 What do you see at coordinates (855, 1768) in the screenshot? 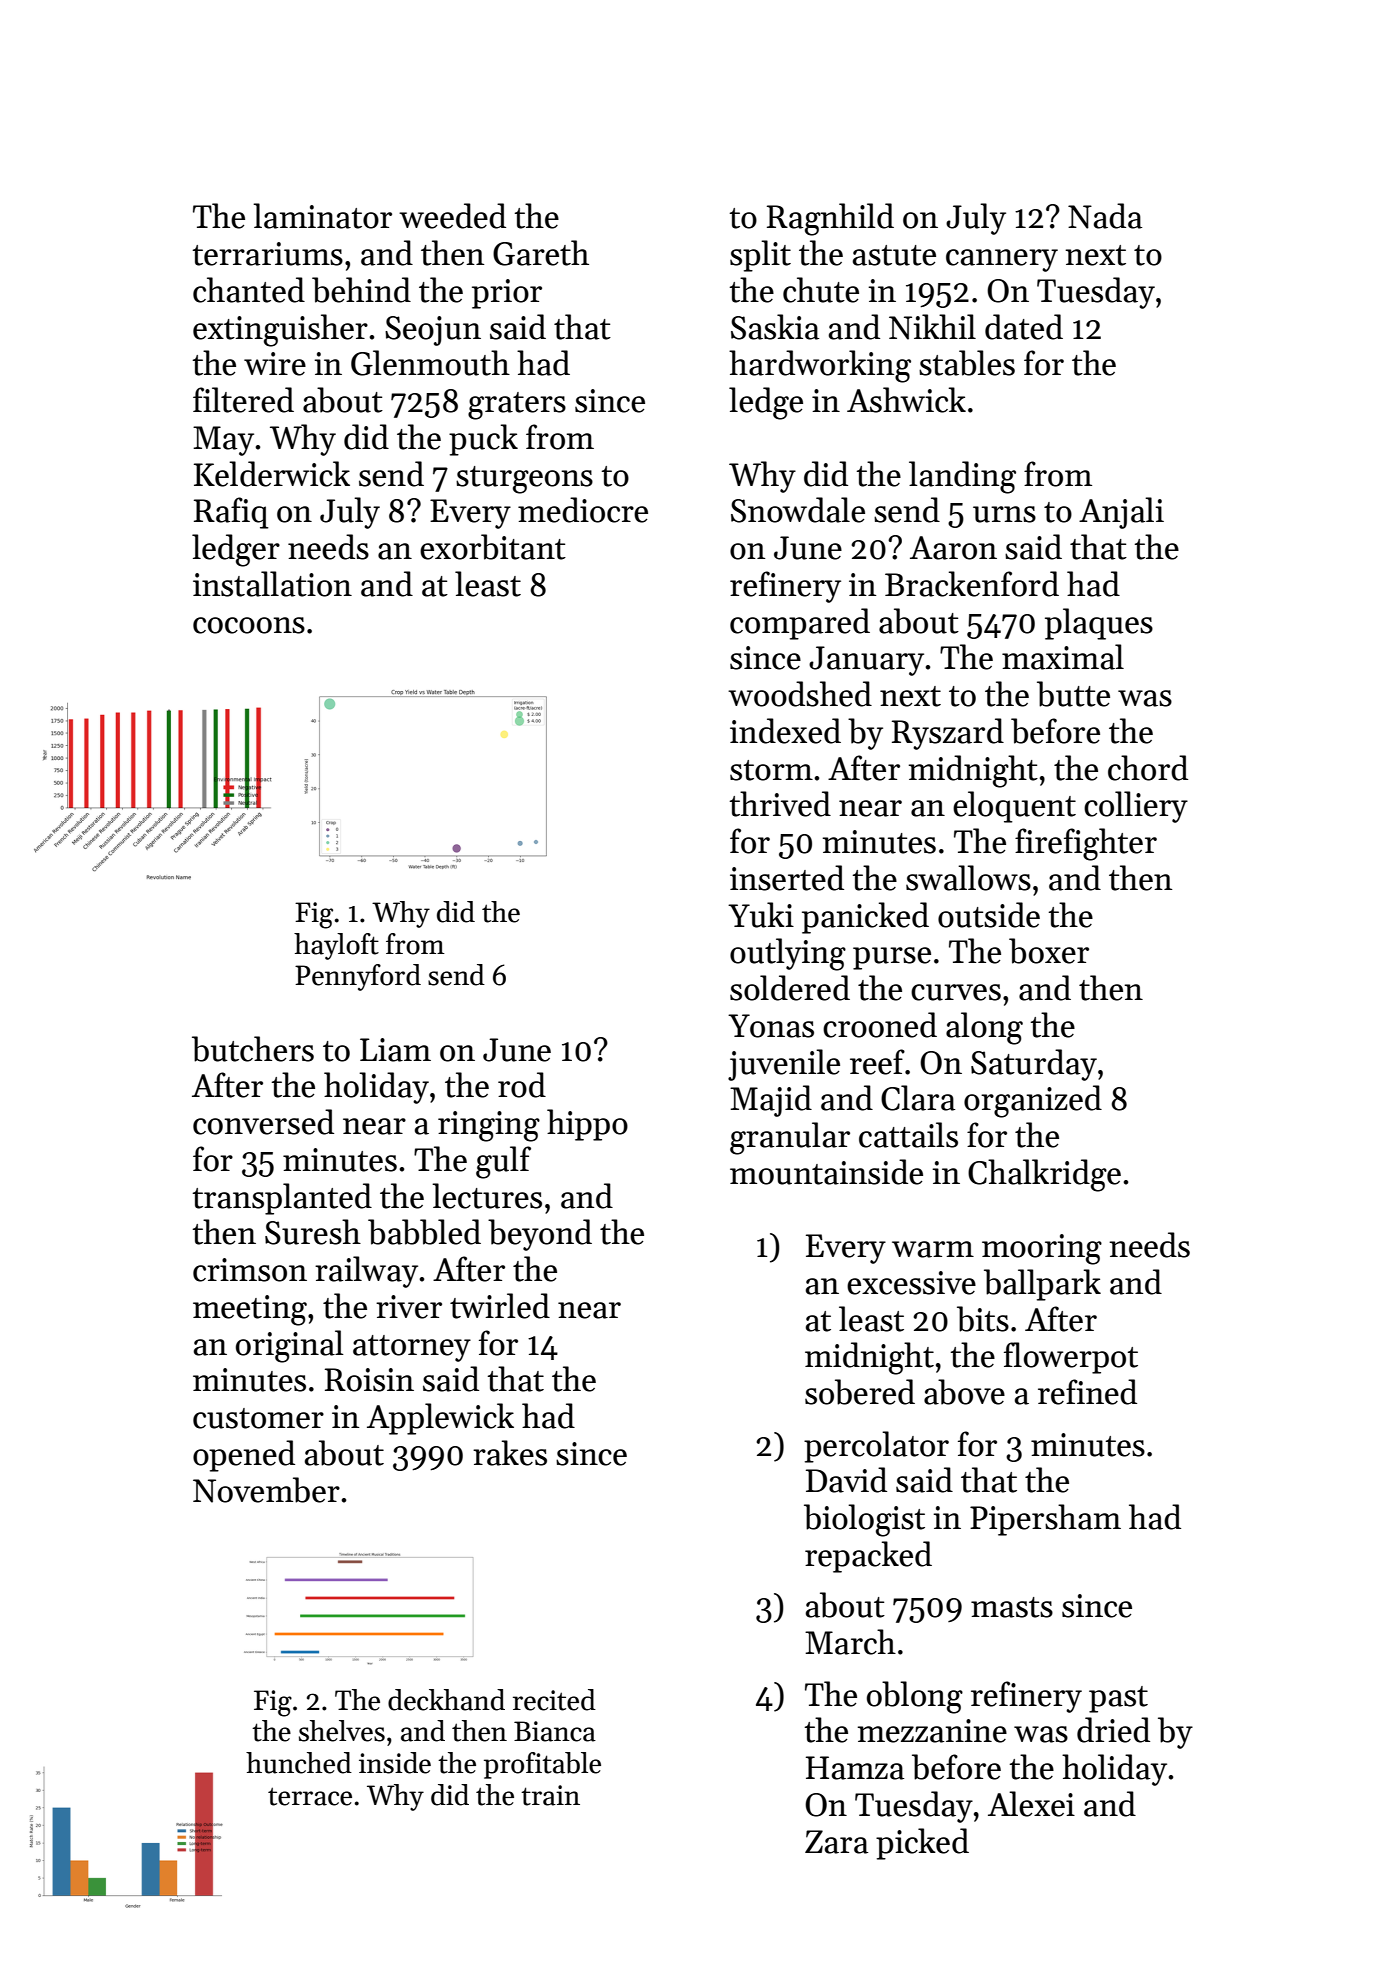
I see `Hamza` at bounding box center [855, 1768].
